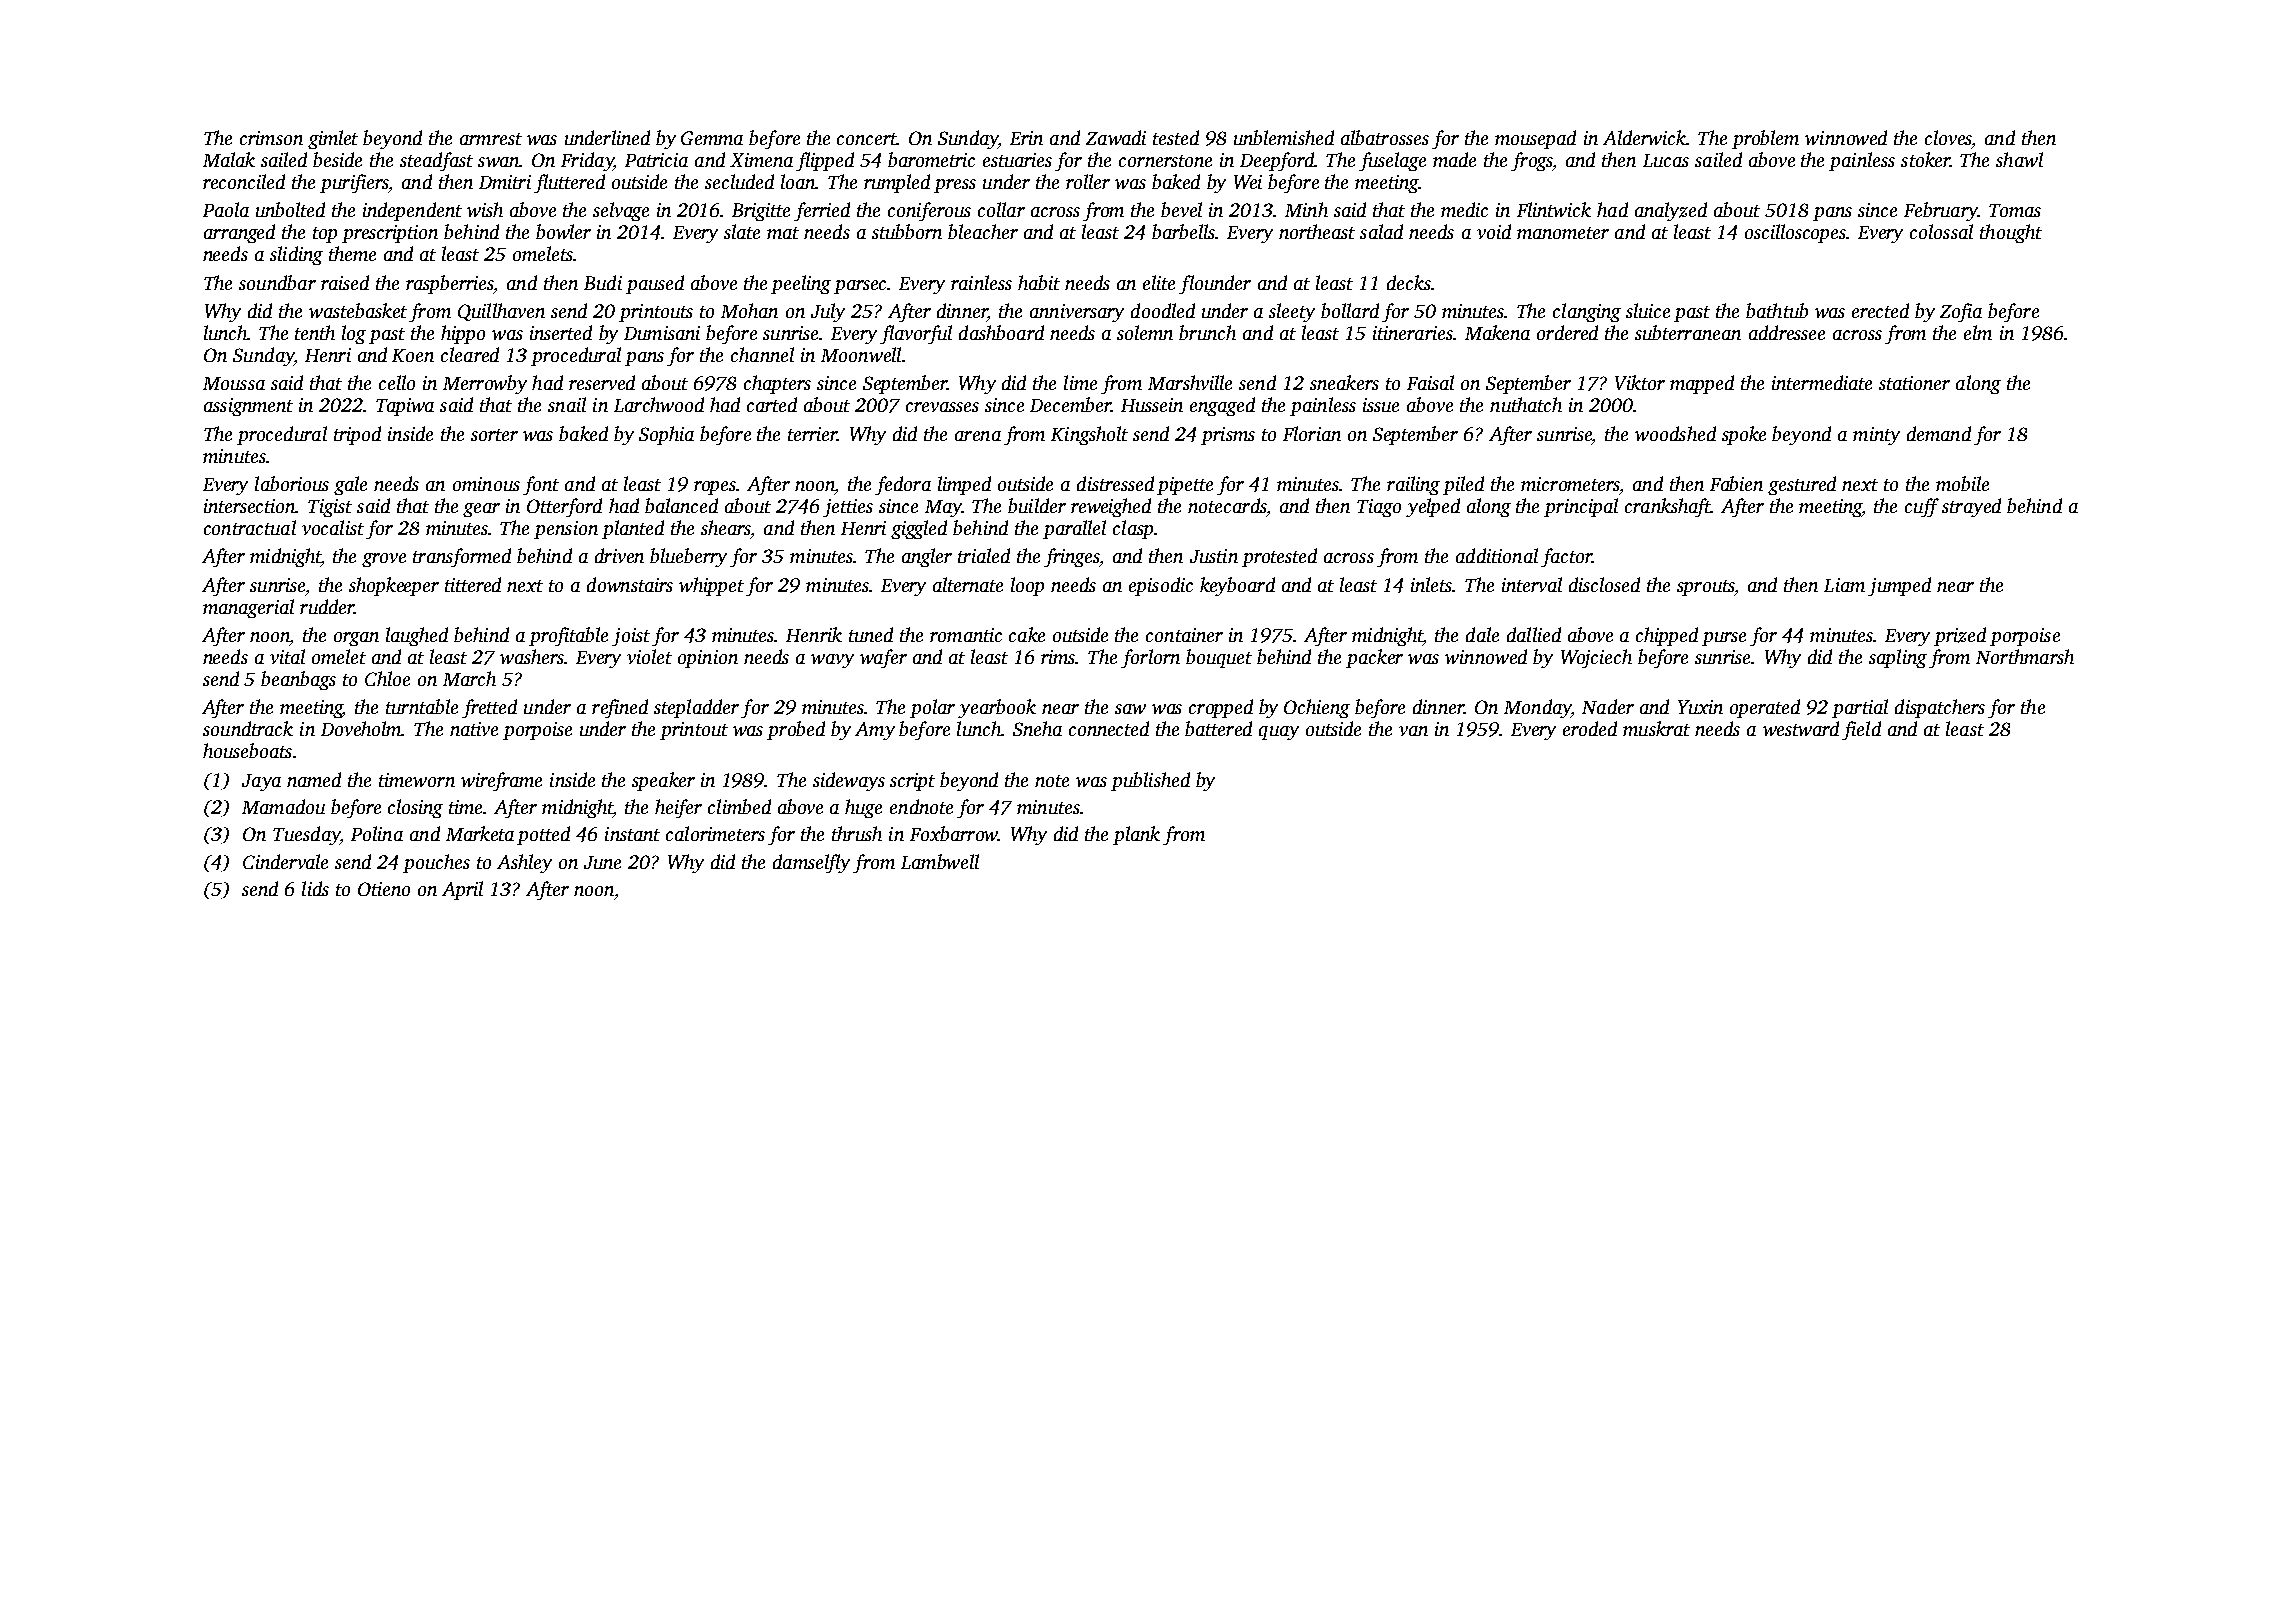 The image size is (2292, 1620). I want to click on arena, so click(978, 436).
